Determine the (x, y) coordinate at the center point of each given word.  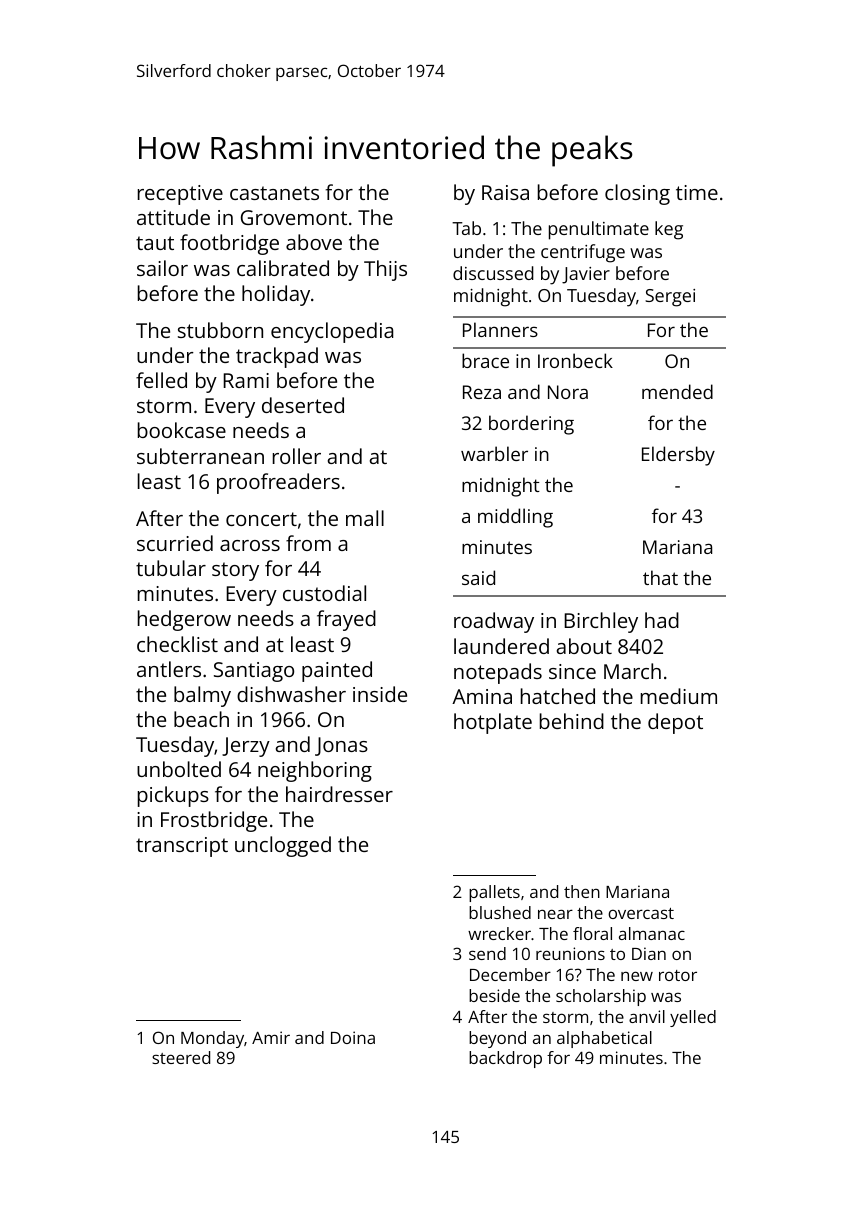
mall (365, 518)
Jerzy (246, 747)
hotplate (493, 723)
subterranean (200, 456)
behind (572, 721)
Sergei (670, 298)
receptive (180, 195)
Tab (466, 228)
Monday (212, 1039)
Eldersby (678, 456)
